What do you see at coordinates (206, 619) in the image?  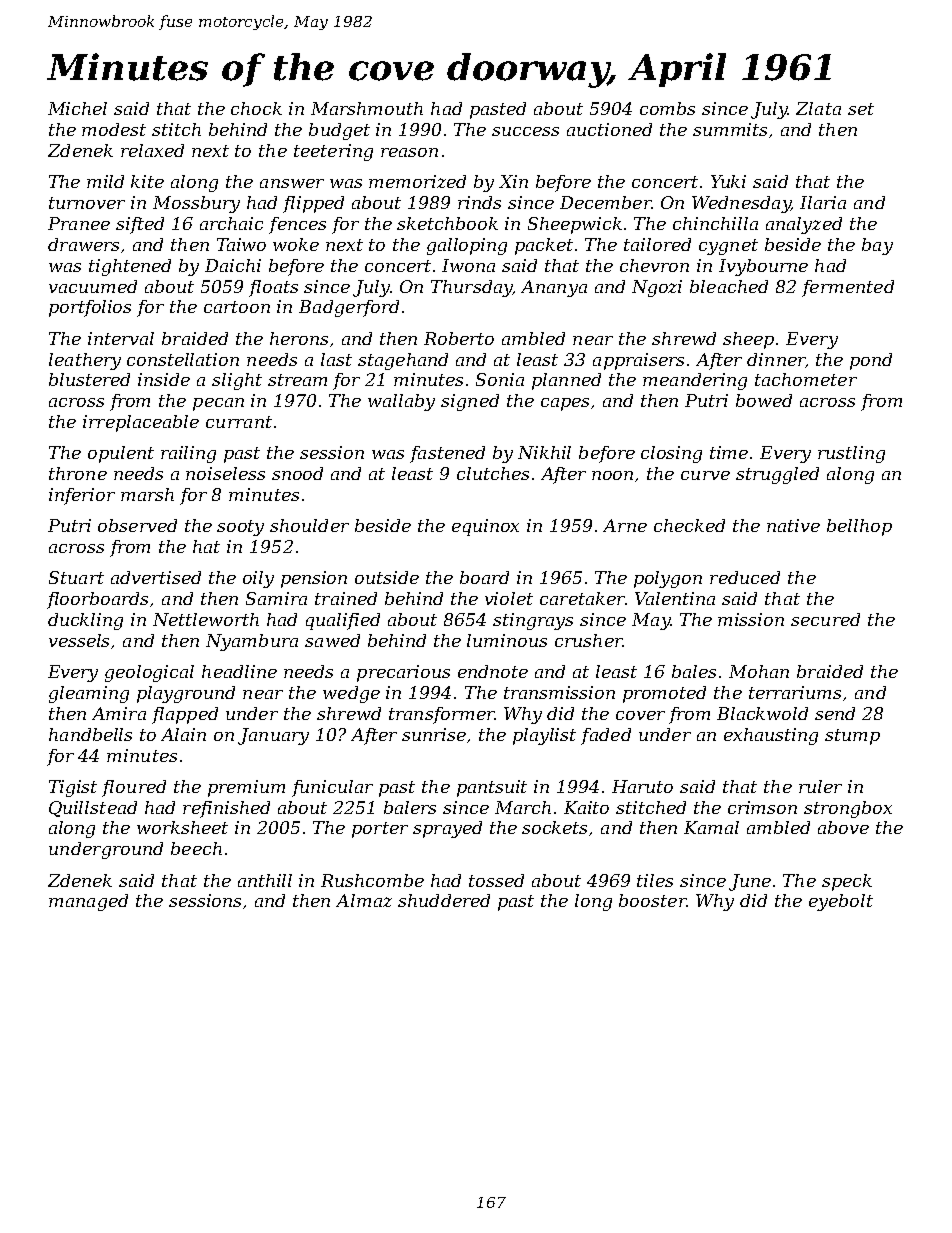 I see `Nettleworth` at bounding box center [206, 619].
